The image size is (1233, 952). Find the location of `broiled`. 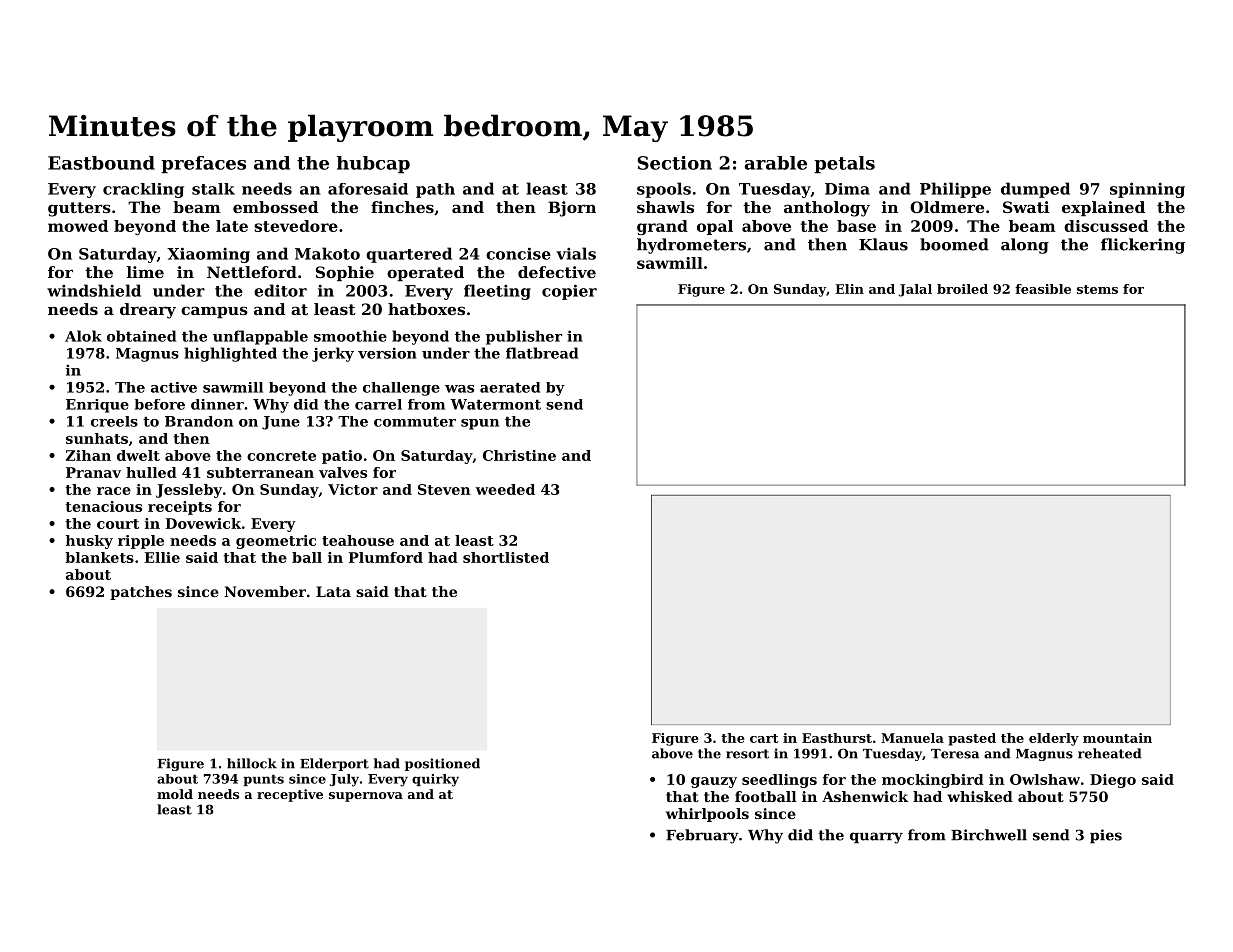

broiled is located at coordinates (962, 289).
